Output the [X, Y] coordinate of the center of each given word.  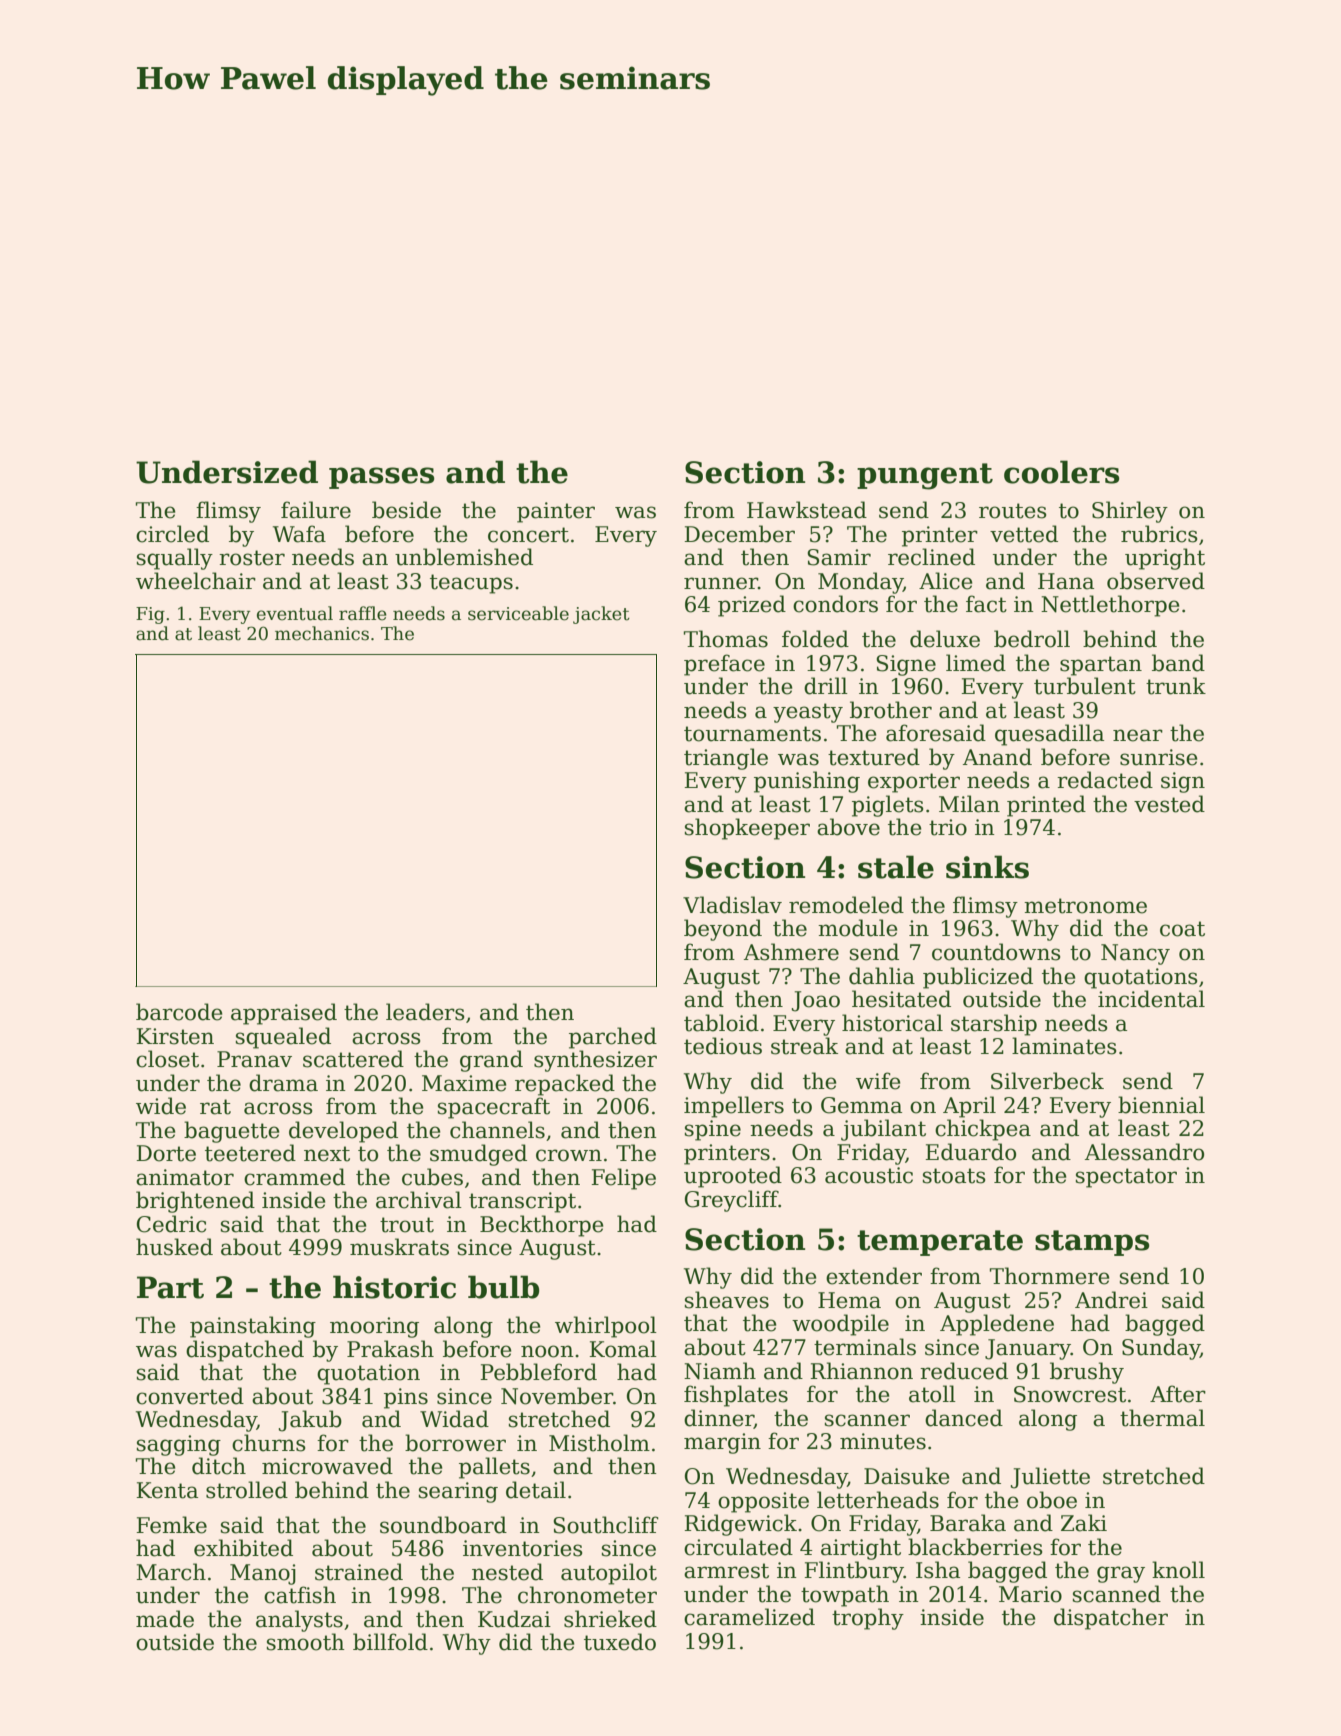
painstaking [253, 1327]
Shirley [1130, 512]
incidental [1151, 999]
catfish [300, 1595]
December [739, 534]
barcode [179, 1012]
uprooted [733, 1177]
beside [406, 510]
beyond [723, 930]
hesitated [901, 999]
